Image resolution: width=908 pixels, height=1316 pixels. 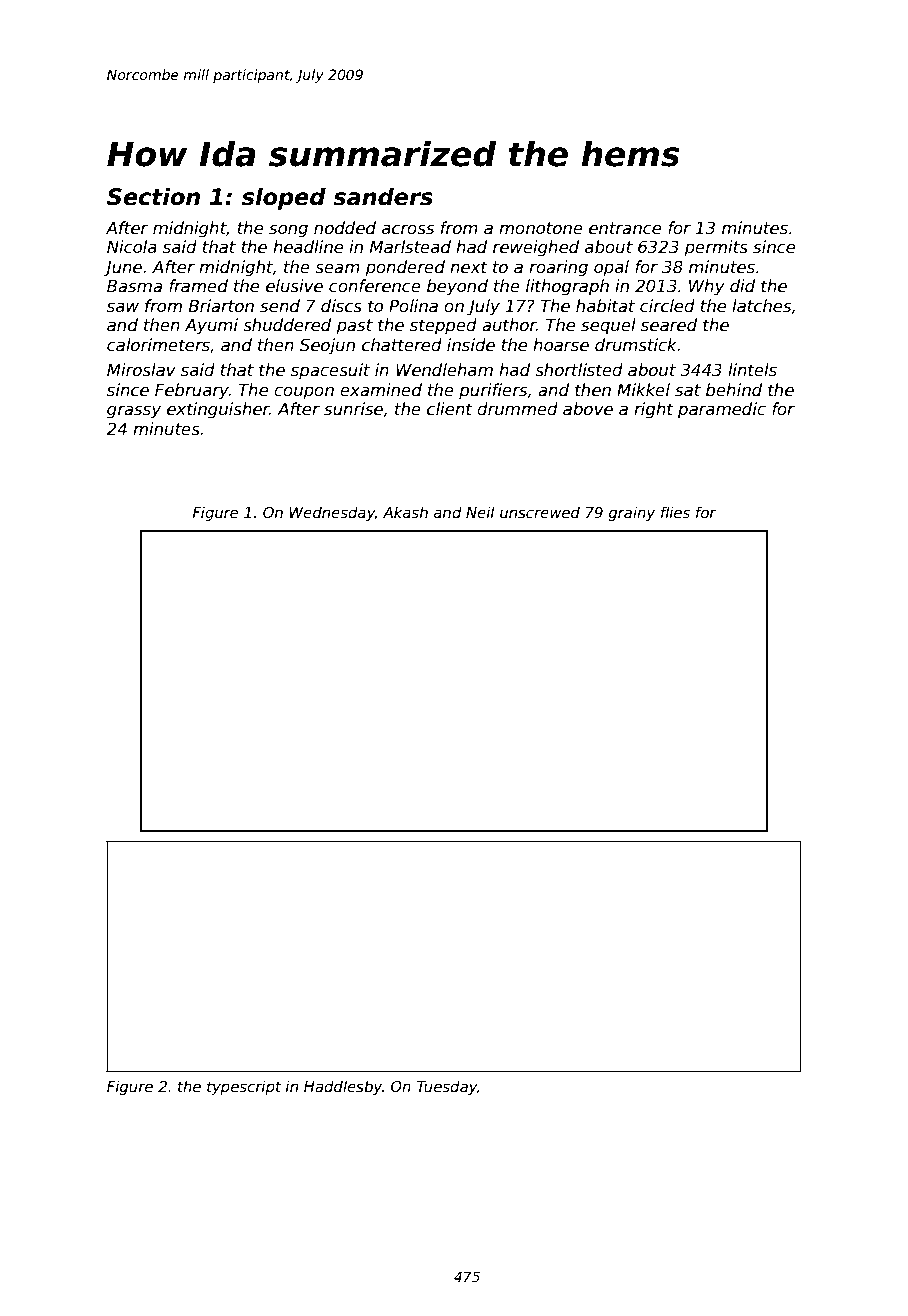 What do you see at coordinates (383, 196) in the screenshot?
I see `sanders` at bounding box center [383, 196].
